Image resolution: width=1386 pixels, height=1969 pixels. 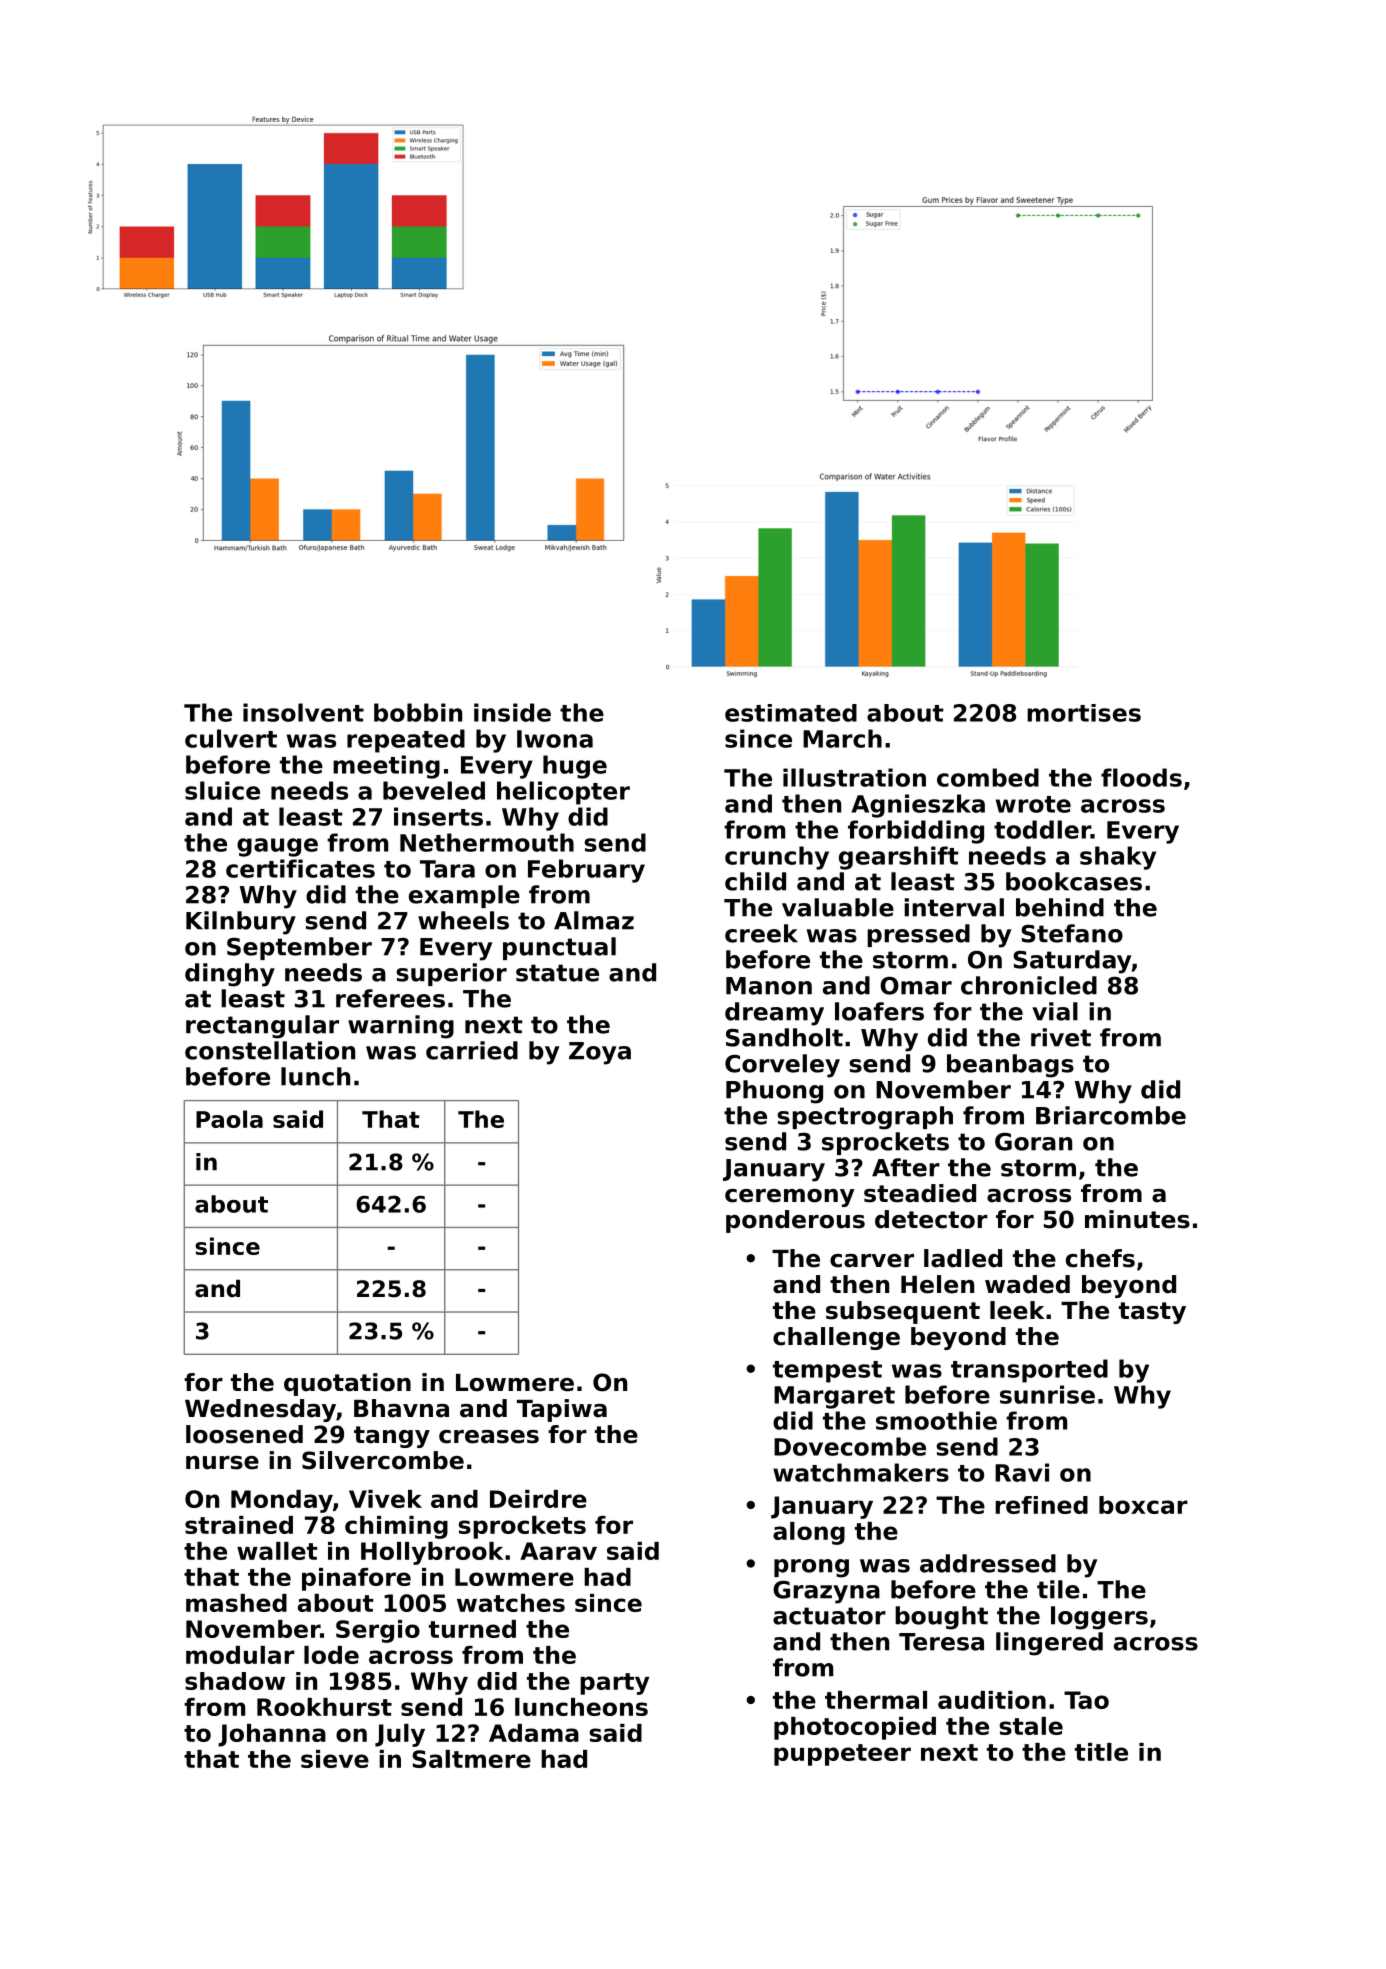 I want to click on Ravi, so click(x=1022, y=1472).
